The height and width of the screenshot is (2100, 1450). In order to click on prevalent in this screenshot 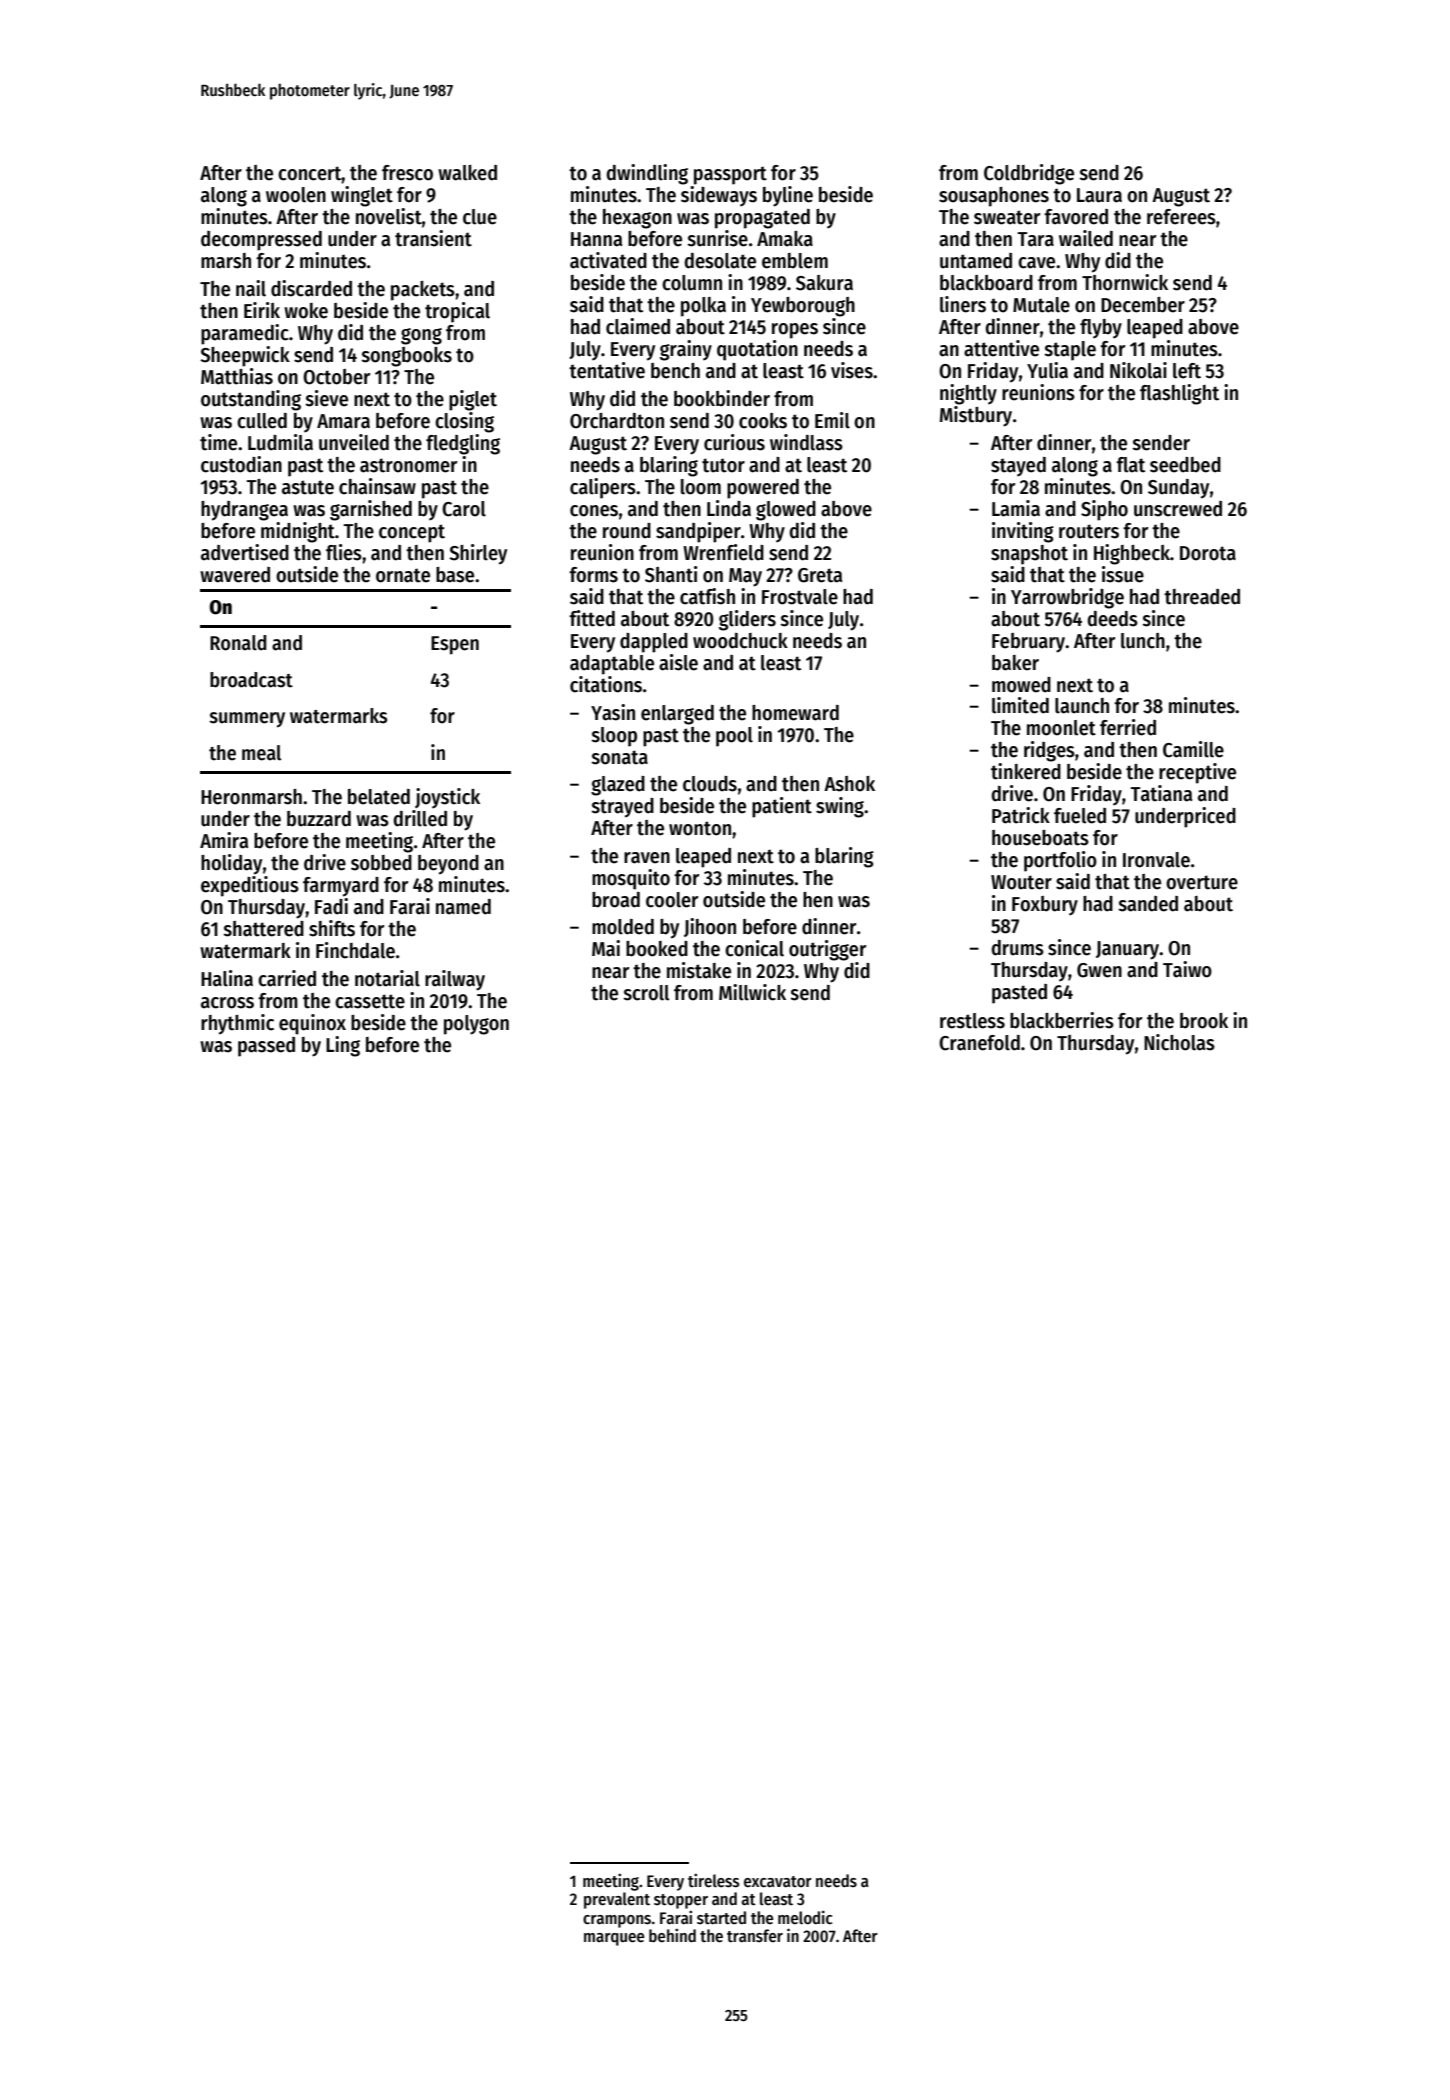, I will do `click(617, 1900)`.
